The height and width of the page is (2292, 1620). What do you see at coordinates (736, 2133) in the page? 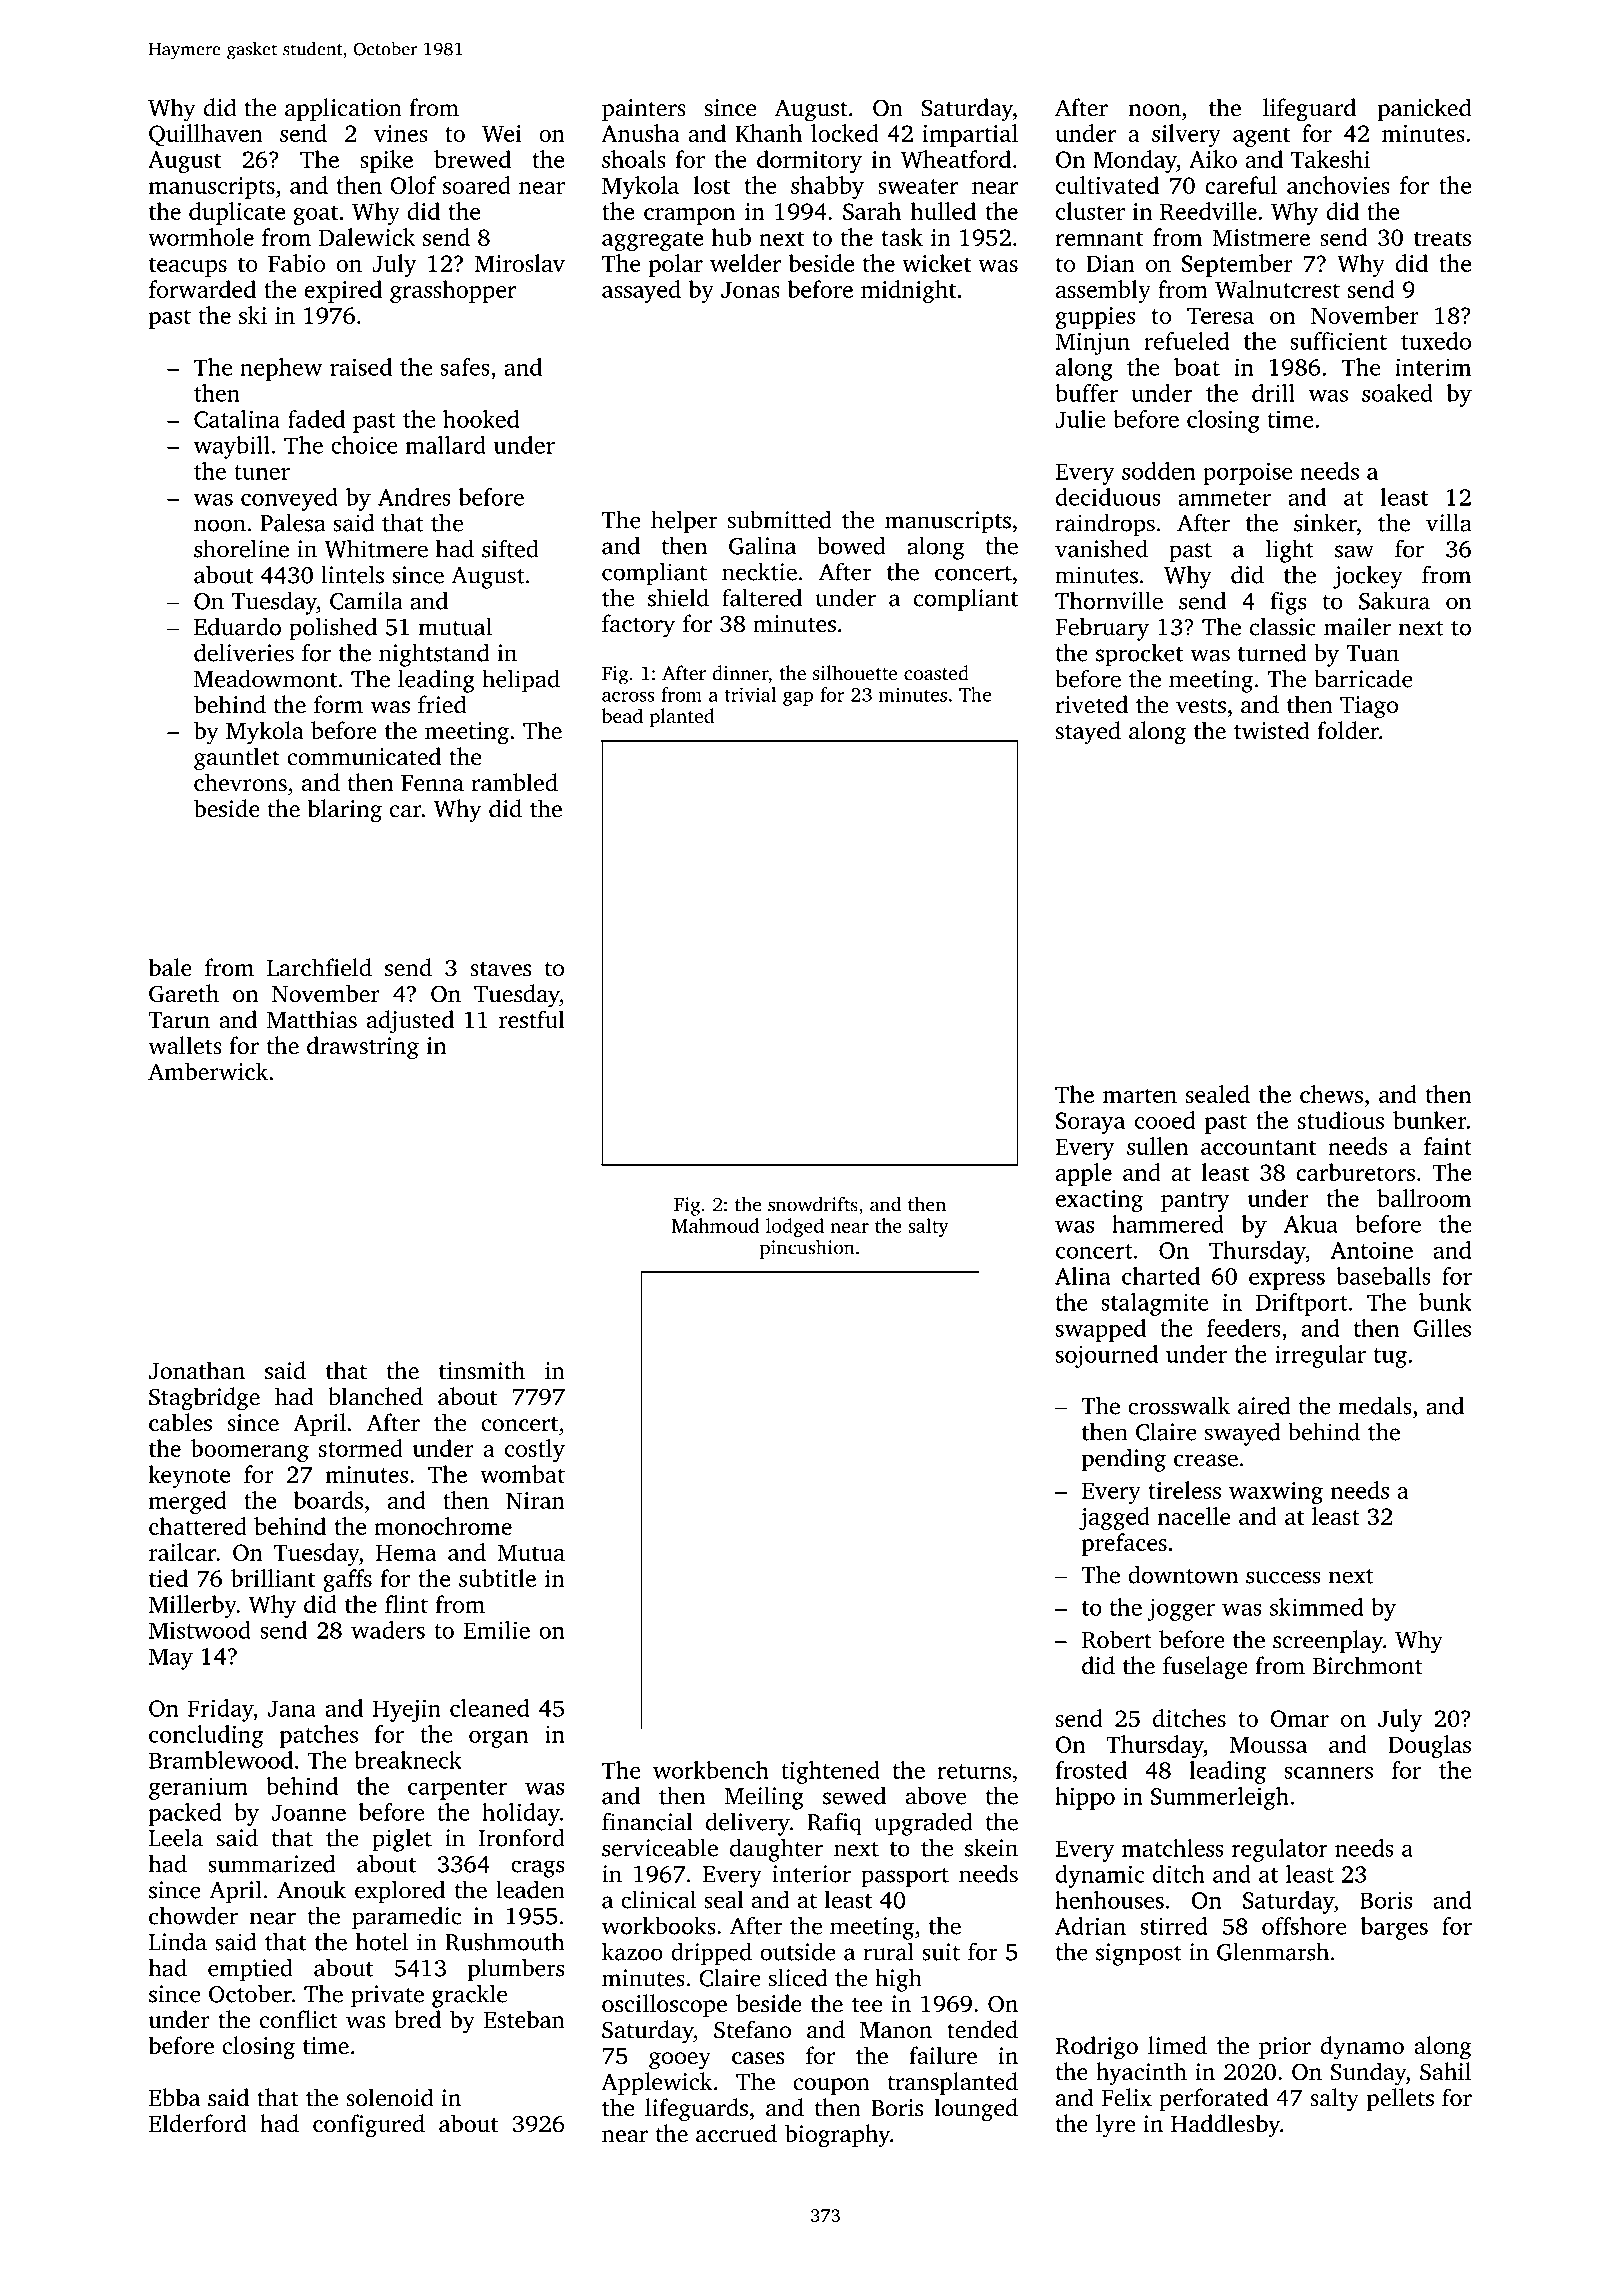
I see `accrued` at bounding box center [736, 2133].
